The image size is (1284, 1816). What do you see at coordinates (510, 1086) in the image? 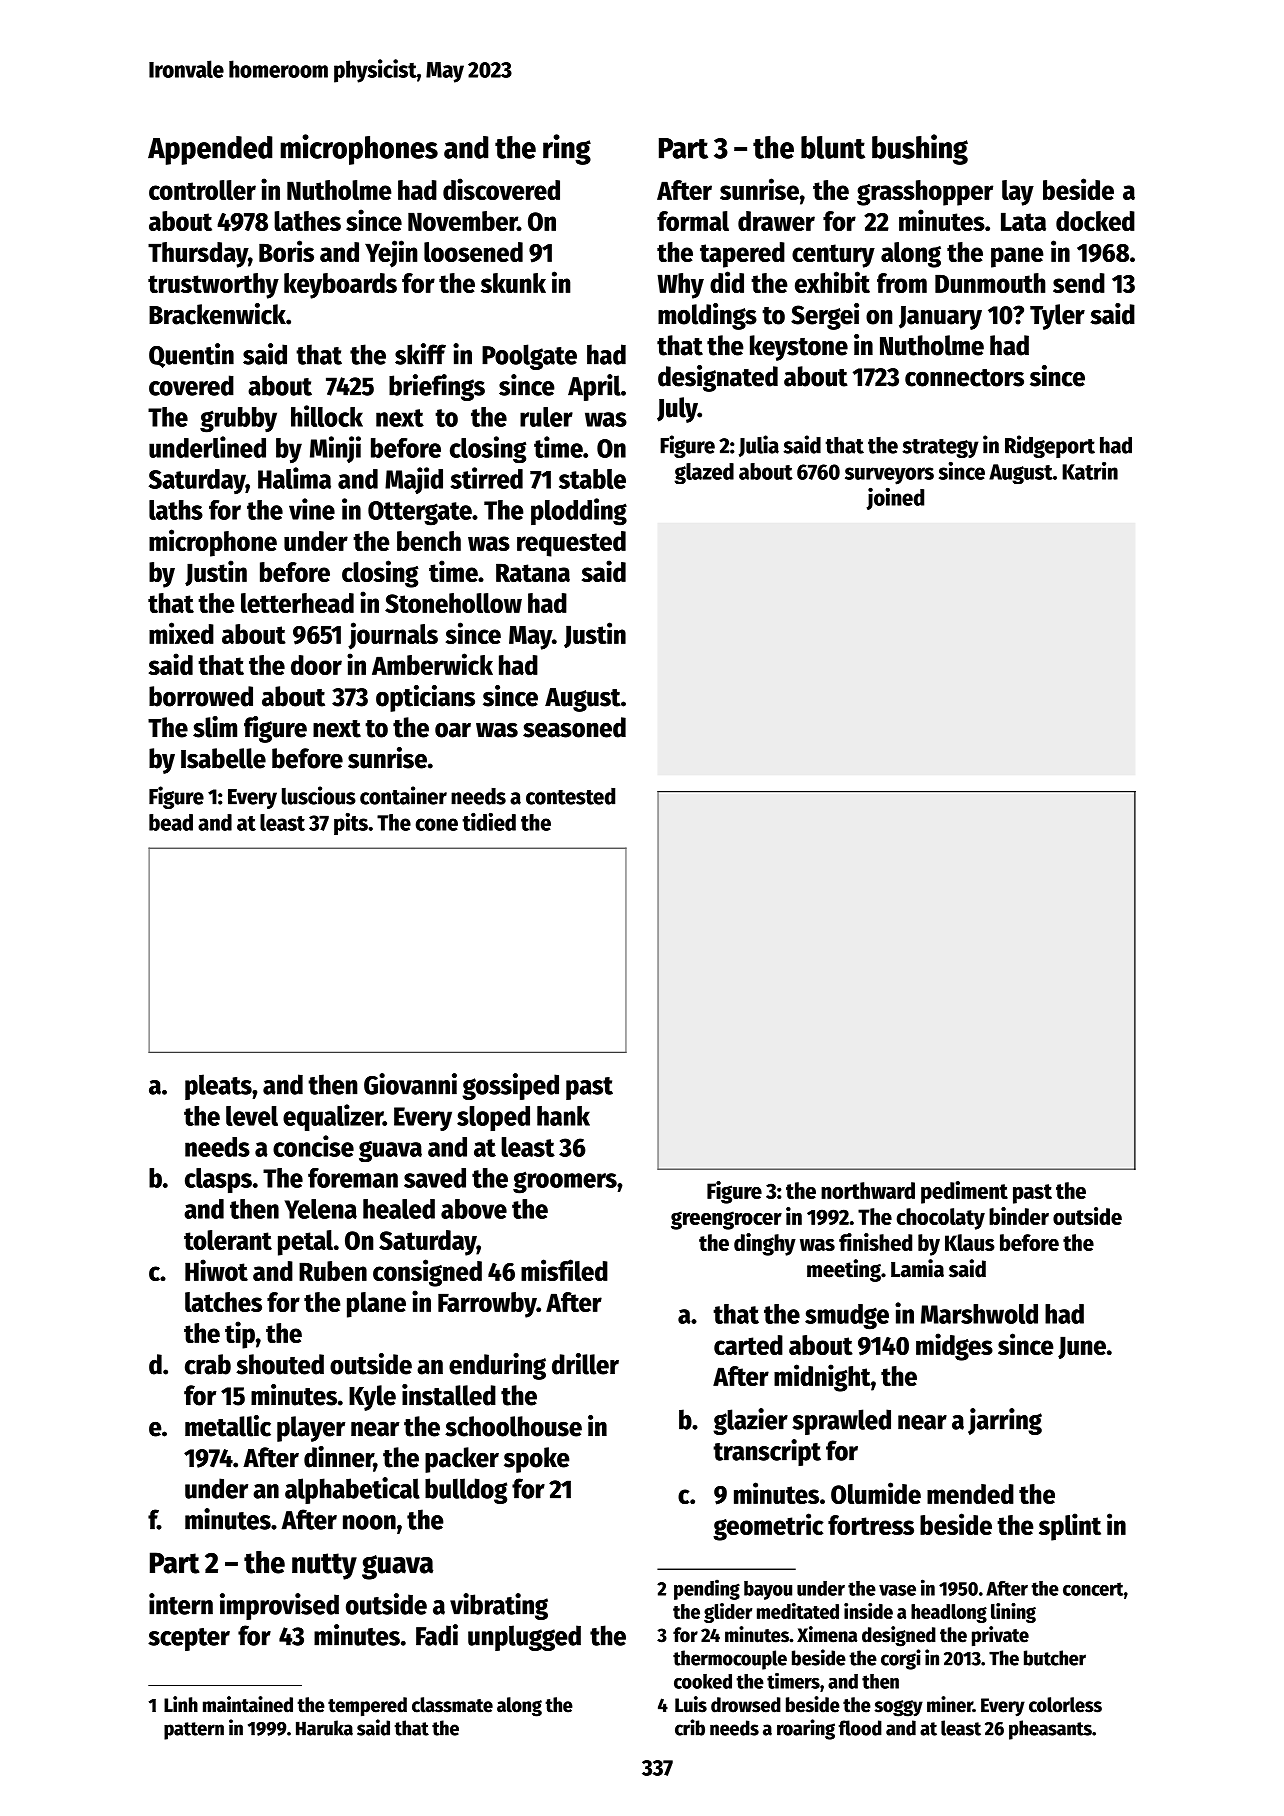
I see `gossiped` at bounding box center [510, 1086].
